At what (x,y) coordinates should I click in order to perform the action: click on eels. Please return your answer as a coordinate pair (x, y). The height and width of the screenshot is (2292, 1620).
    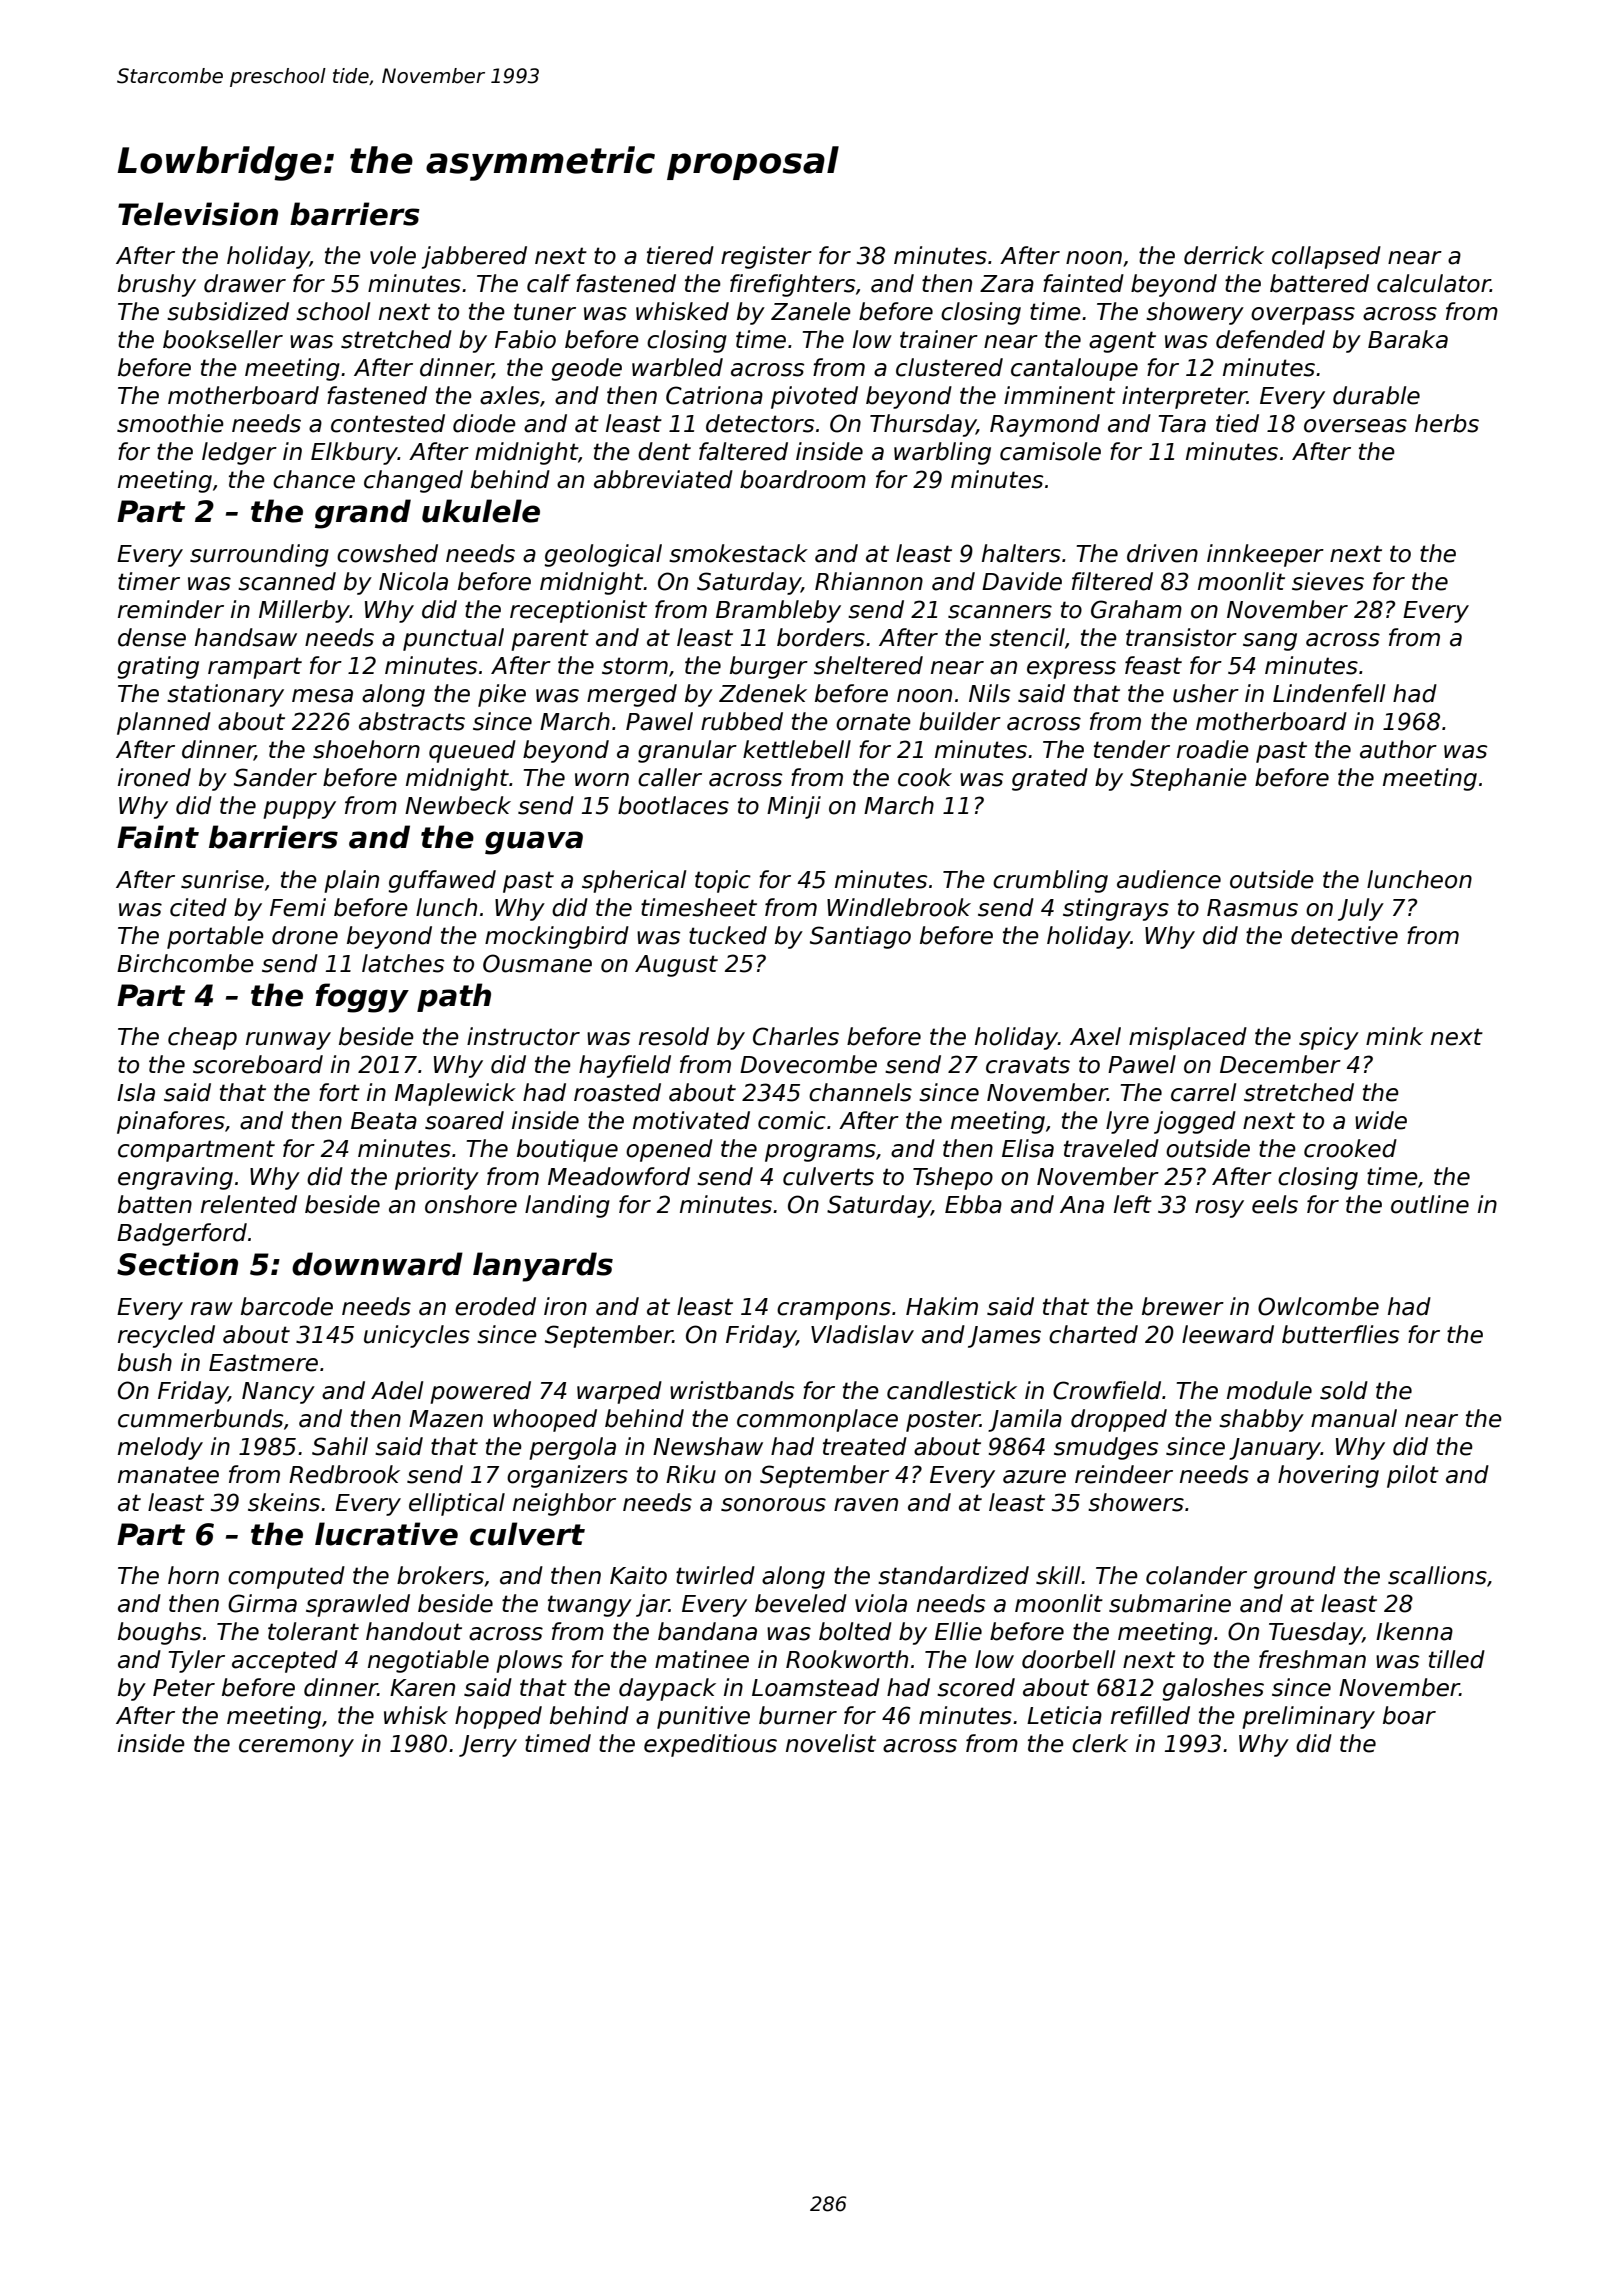
    Looking at the image, I should click on (1275, 1204).
